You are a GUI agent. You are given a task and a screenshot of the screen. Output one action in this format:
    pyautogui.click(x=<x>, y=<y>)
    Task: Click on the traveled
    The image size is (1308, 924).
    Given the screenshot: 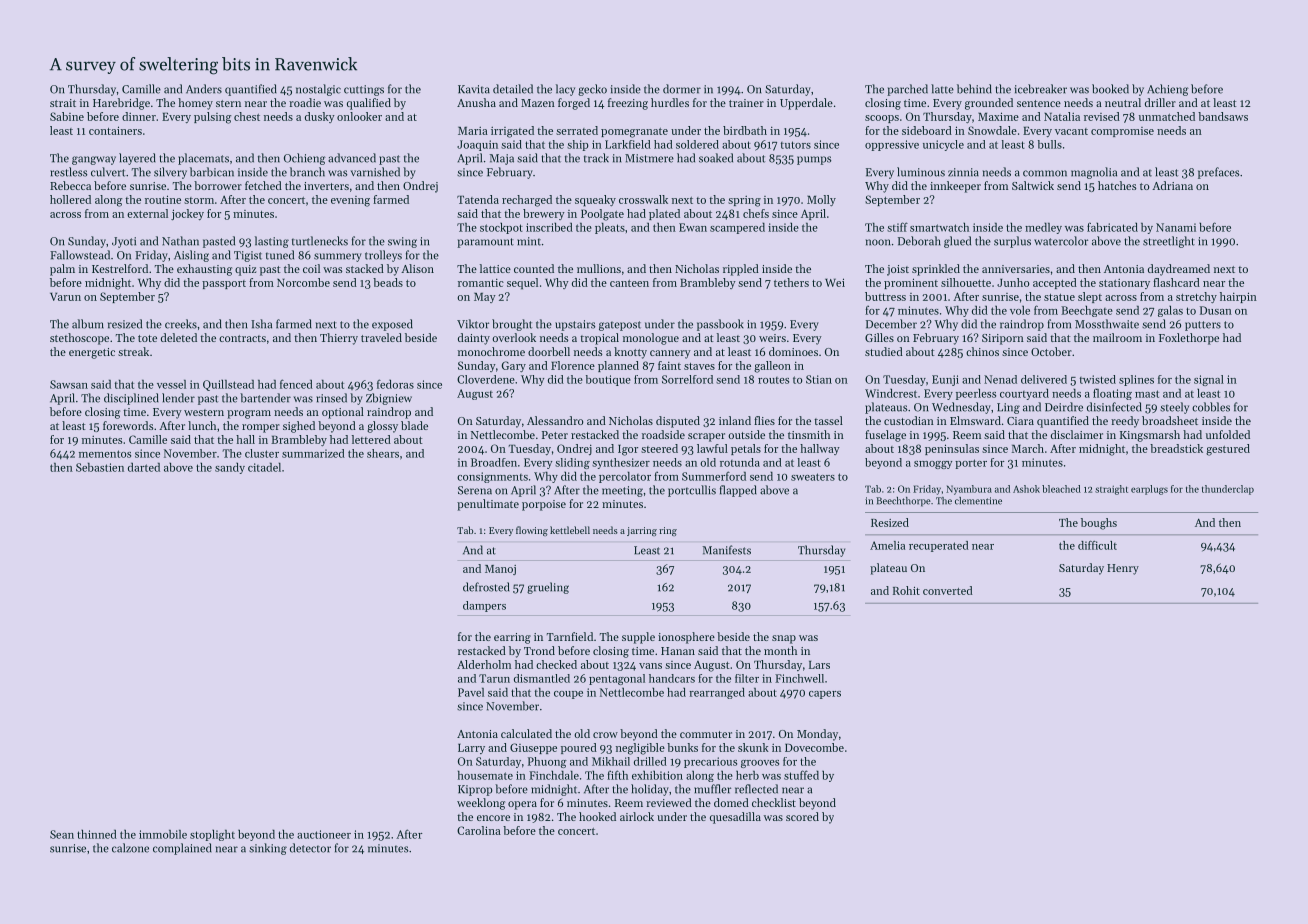 What is the action you would take?
    pyautogui.click(x=381, y=337)
